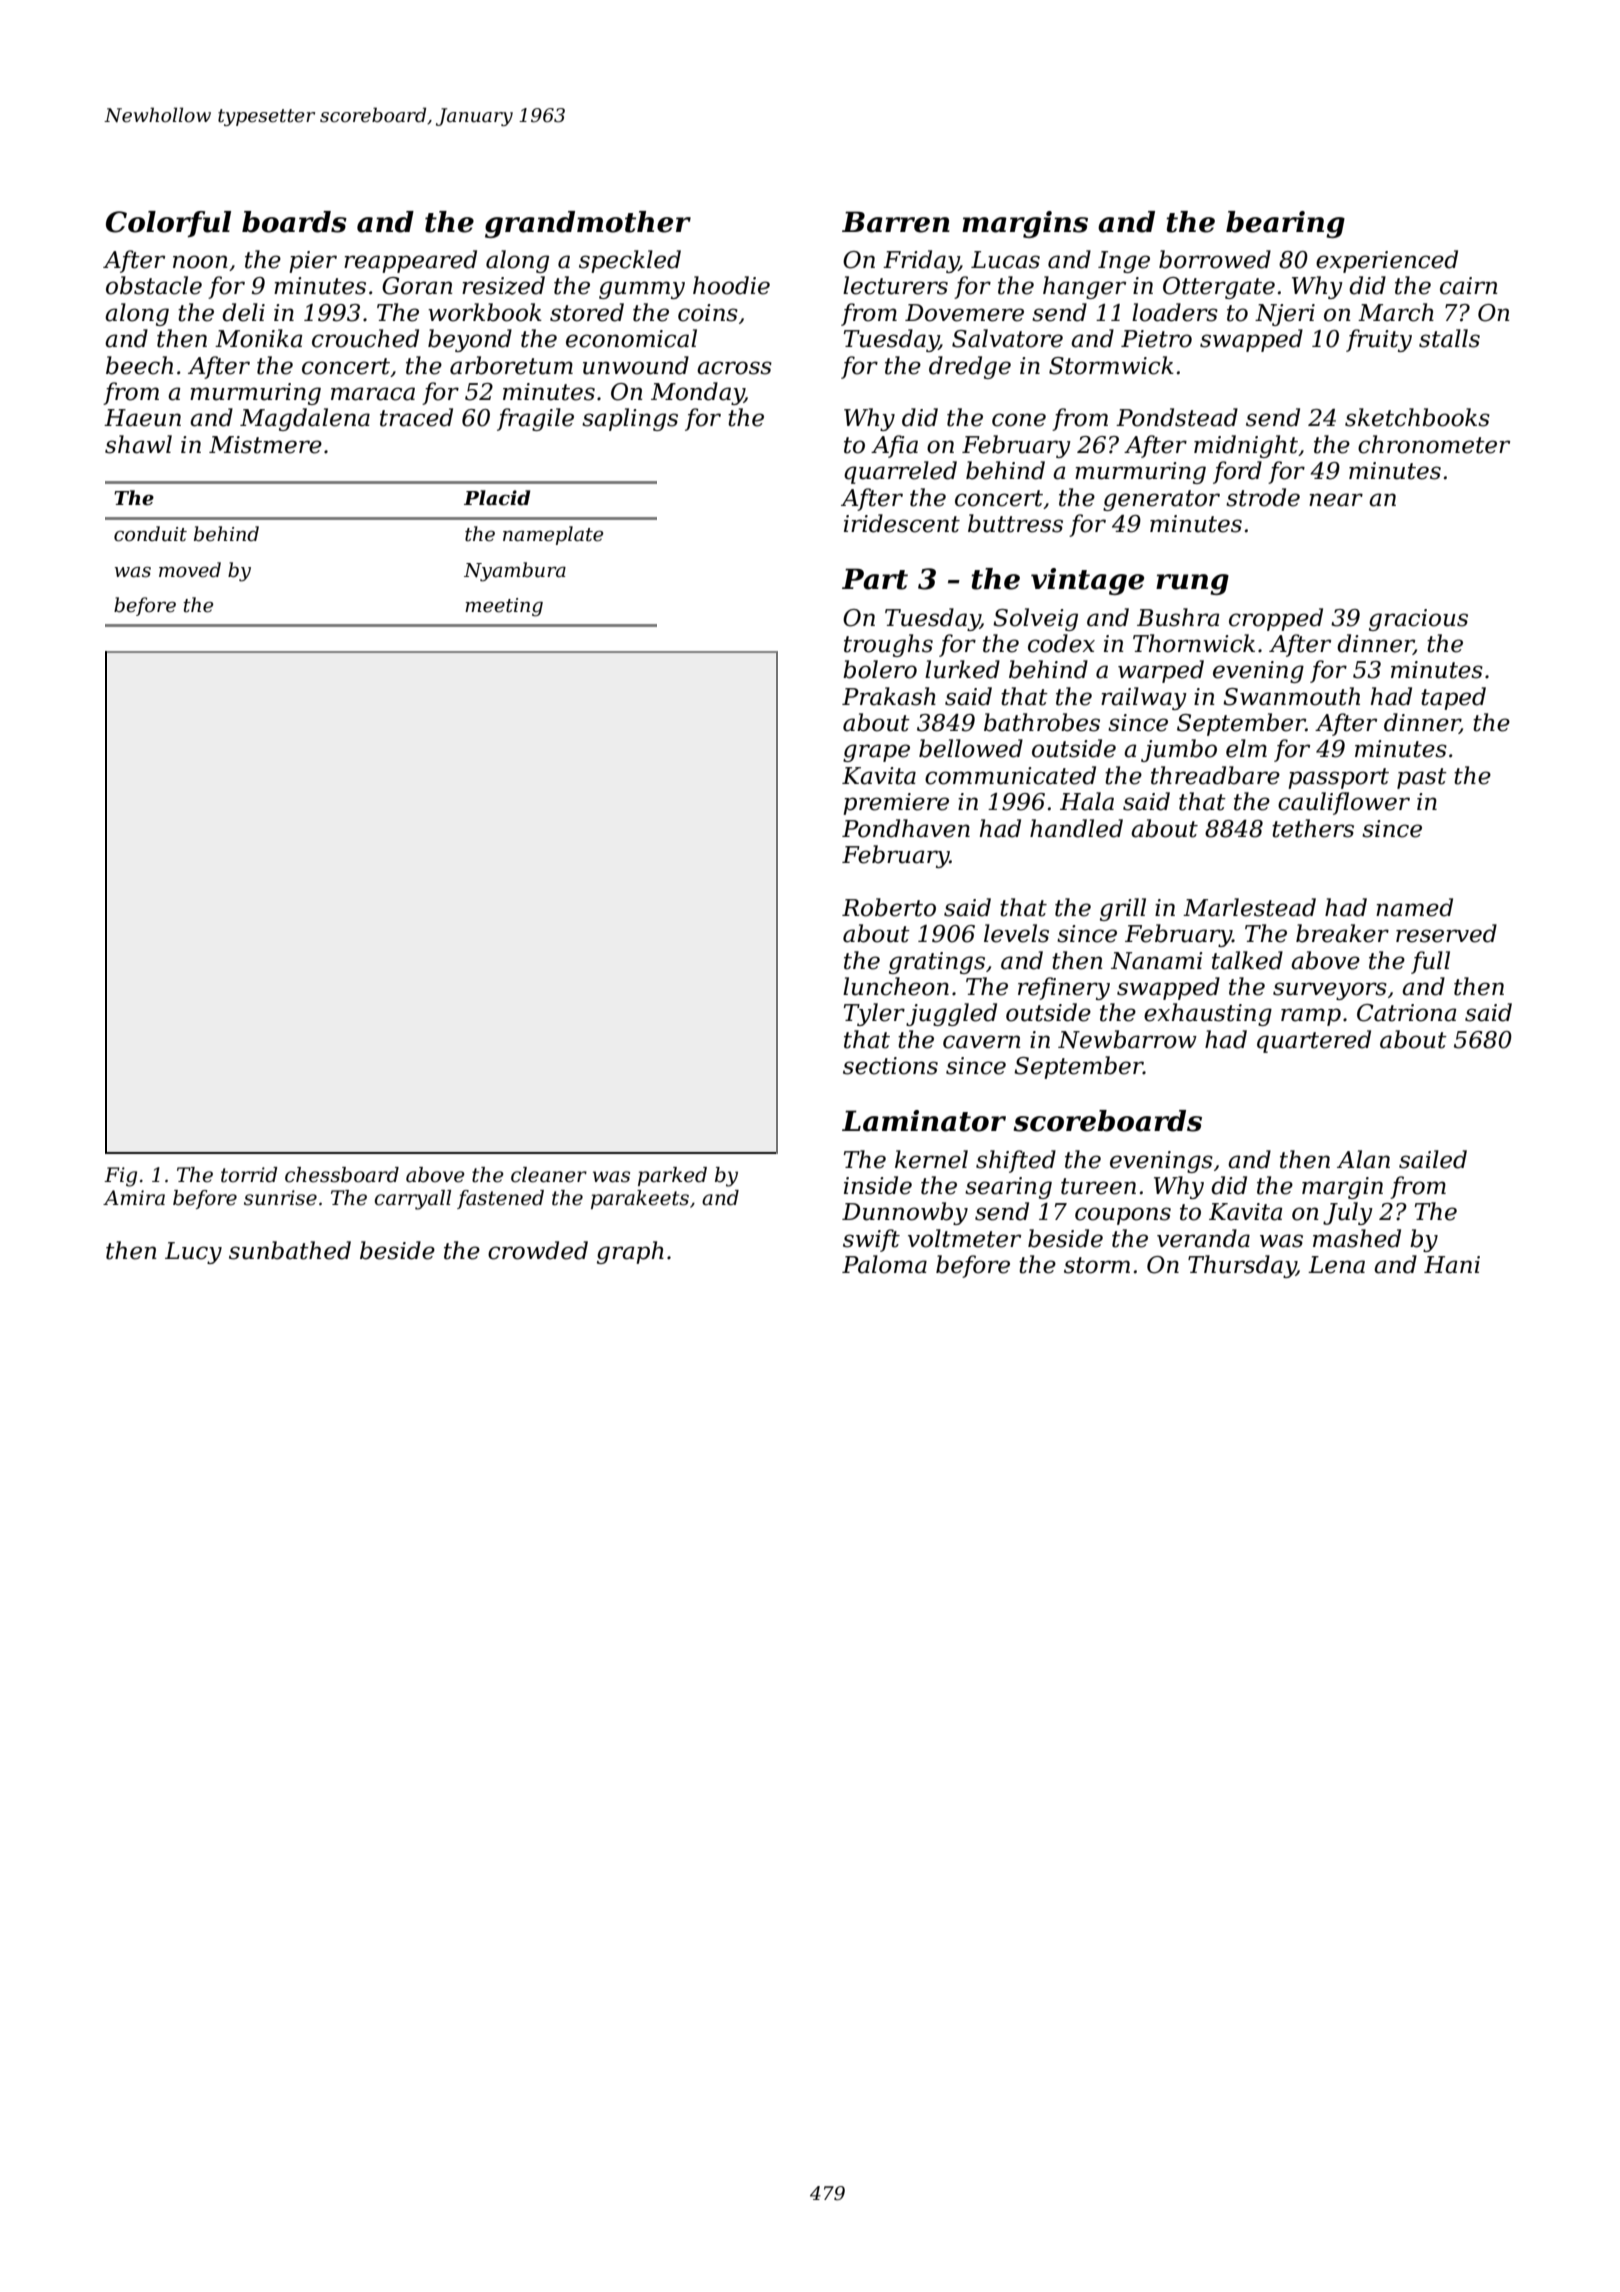 This screenshot has height=2292, width=1620. What do you see at coordinates (672, 1176) in the screenshot?
I see `parked` at bounding box center [672, 1176].
